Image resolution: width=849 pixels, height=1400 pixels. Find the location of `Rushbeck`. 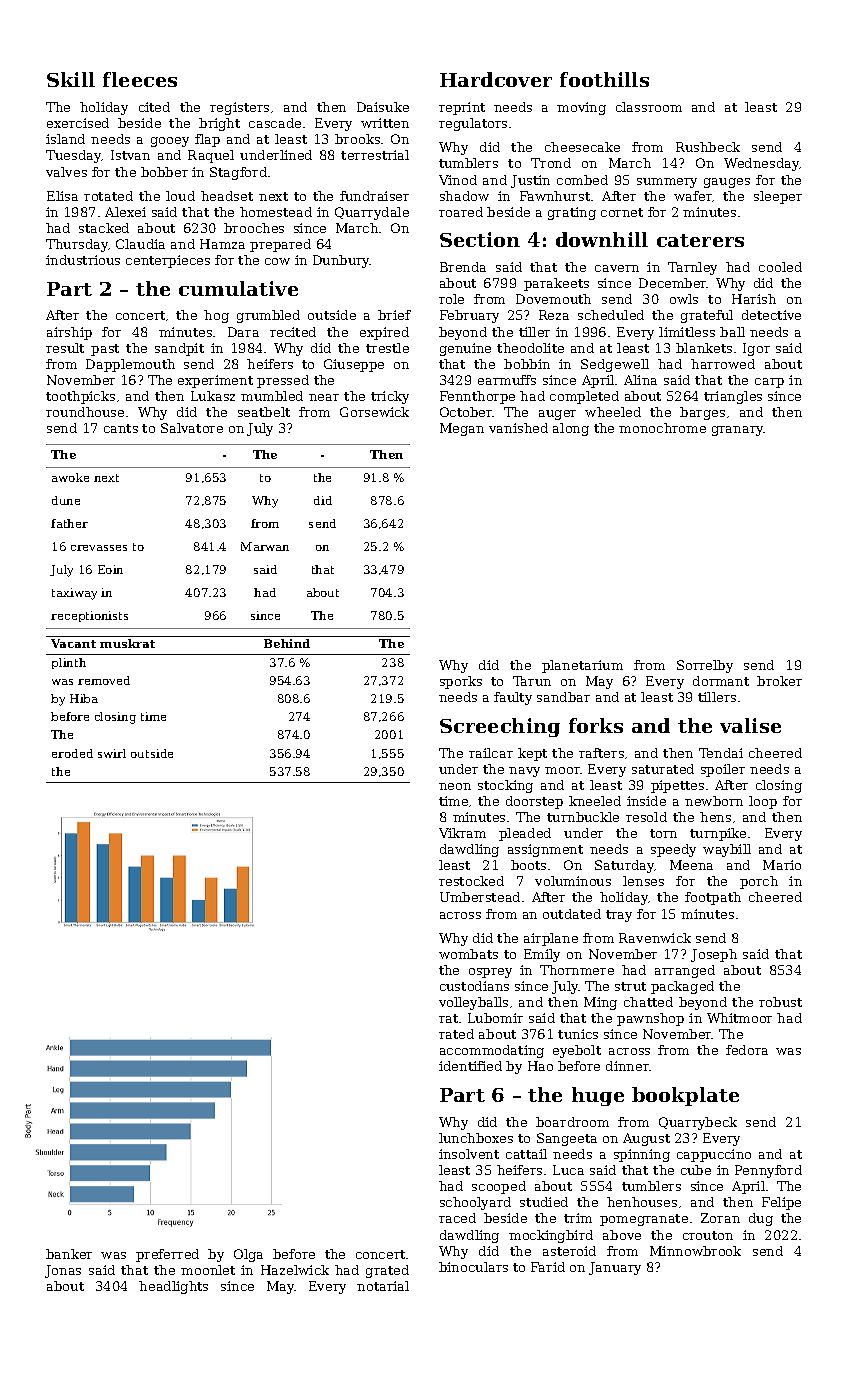

Rushbeck is located at coordinates (708, 147).
